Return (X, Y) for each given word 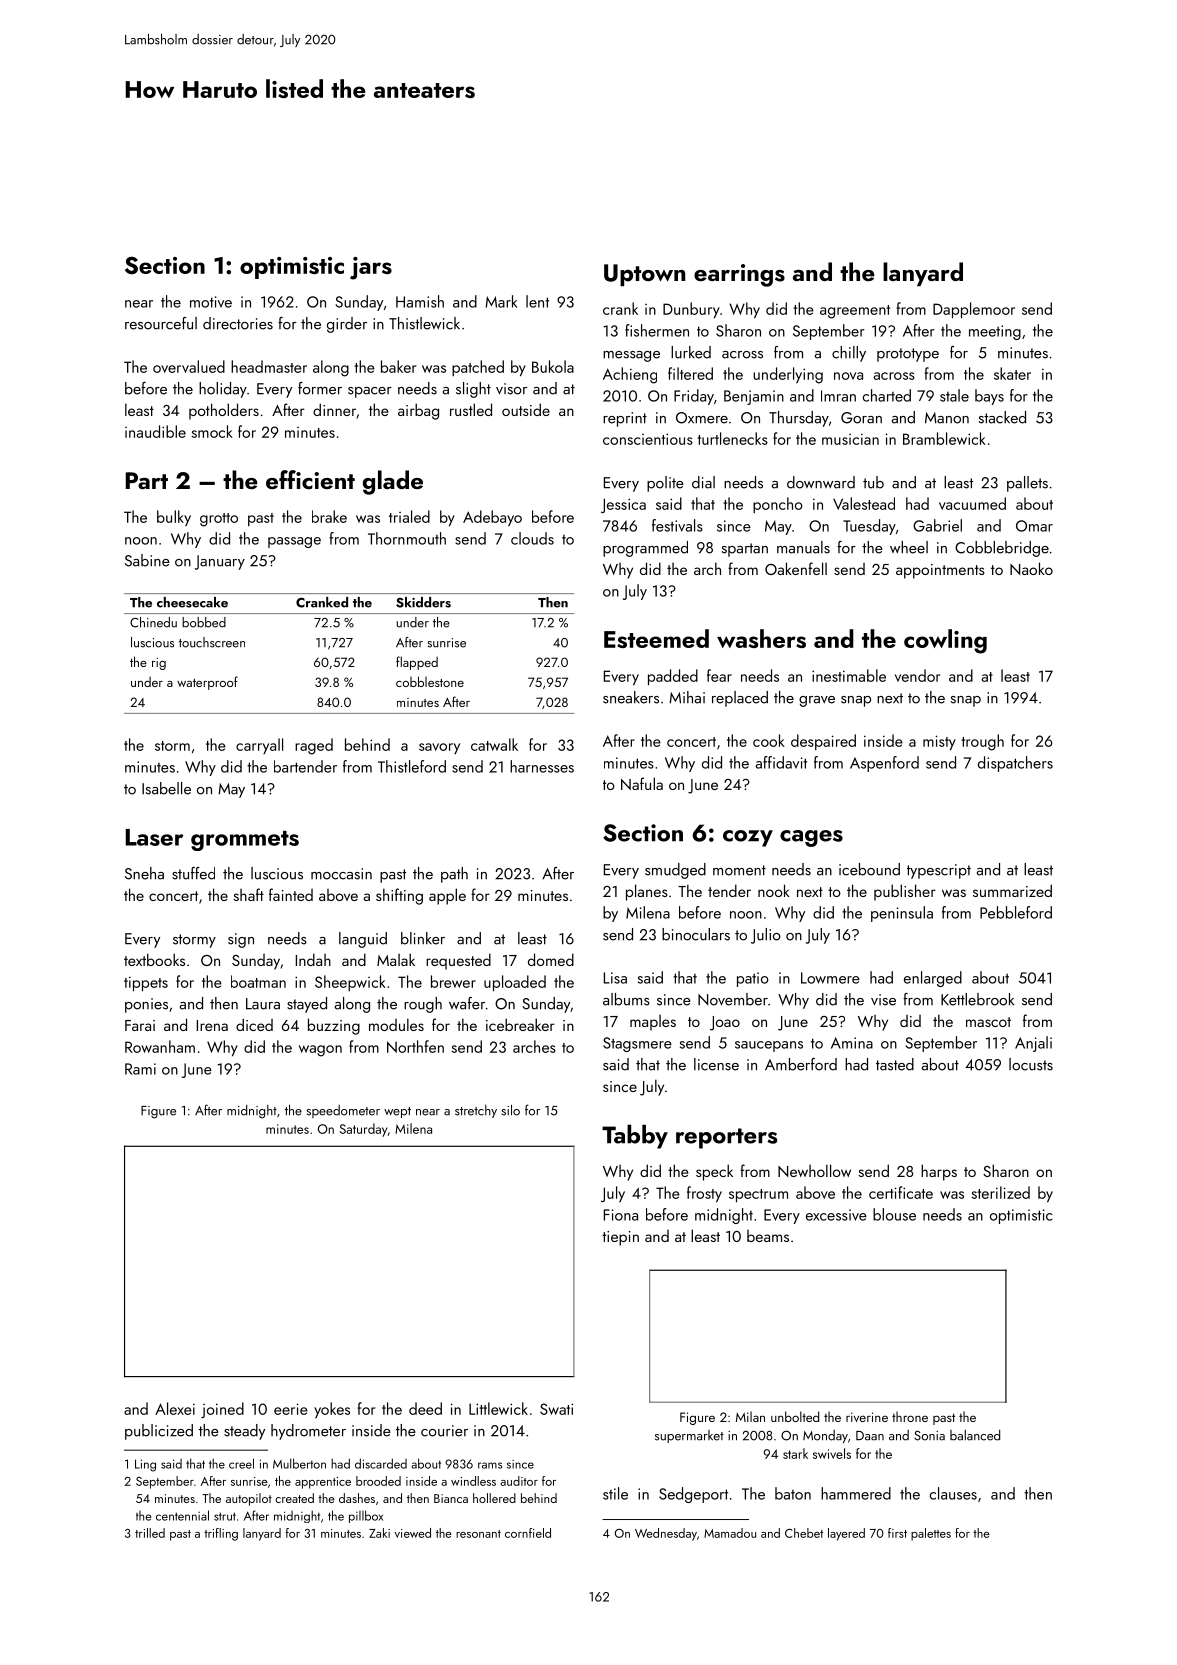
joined (222, 1410)
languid (363, 940)
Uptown (644, 275)
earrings (739, 275)
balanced (975, 1435)
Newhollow (814, 1170)
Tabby (635, 1136)
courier (444, 1431)
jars (371, 268)
